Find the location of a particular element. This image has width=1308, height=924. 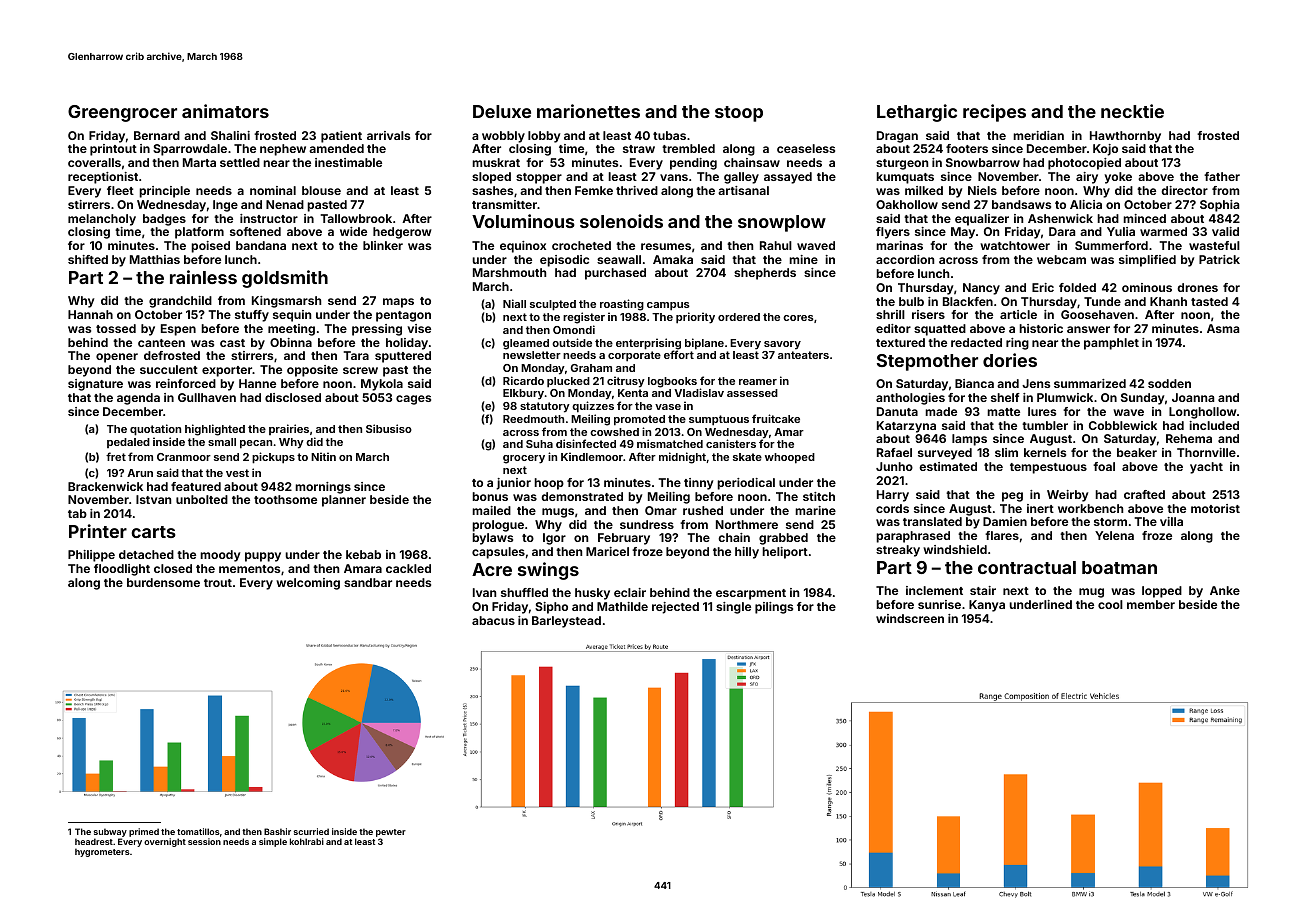

Bashir is located at coordinates (277, 831).
